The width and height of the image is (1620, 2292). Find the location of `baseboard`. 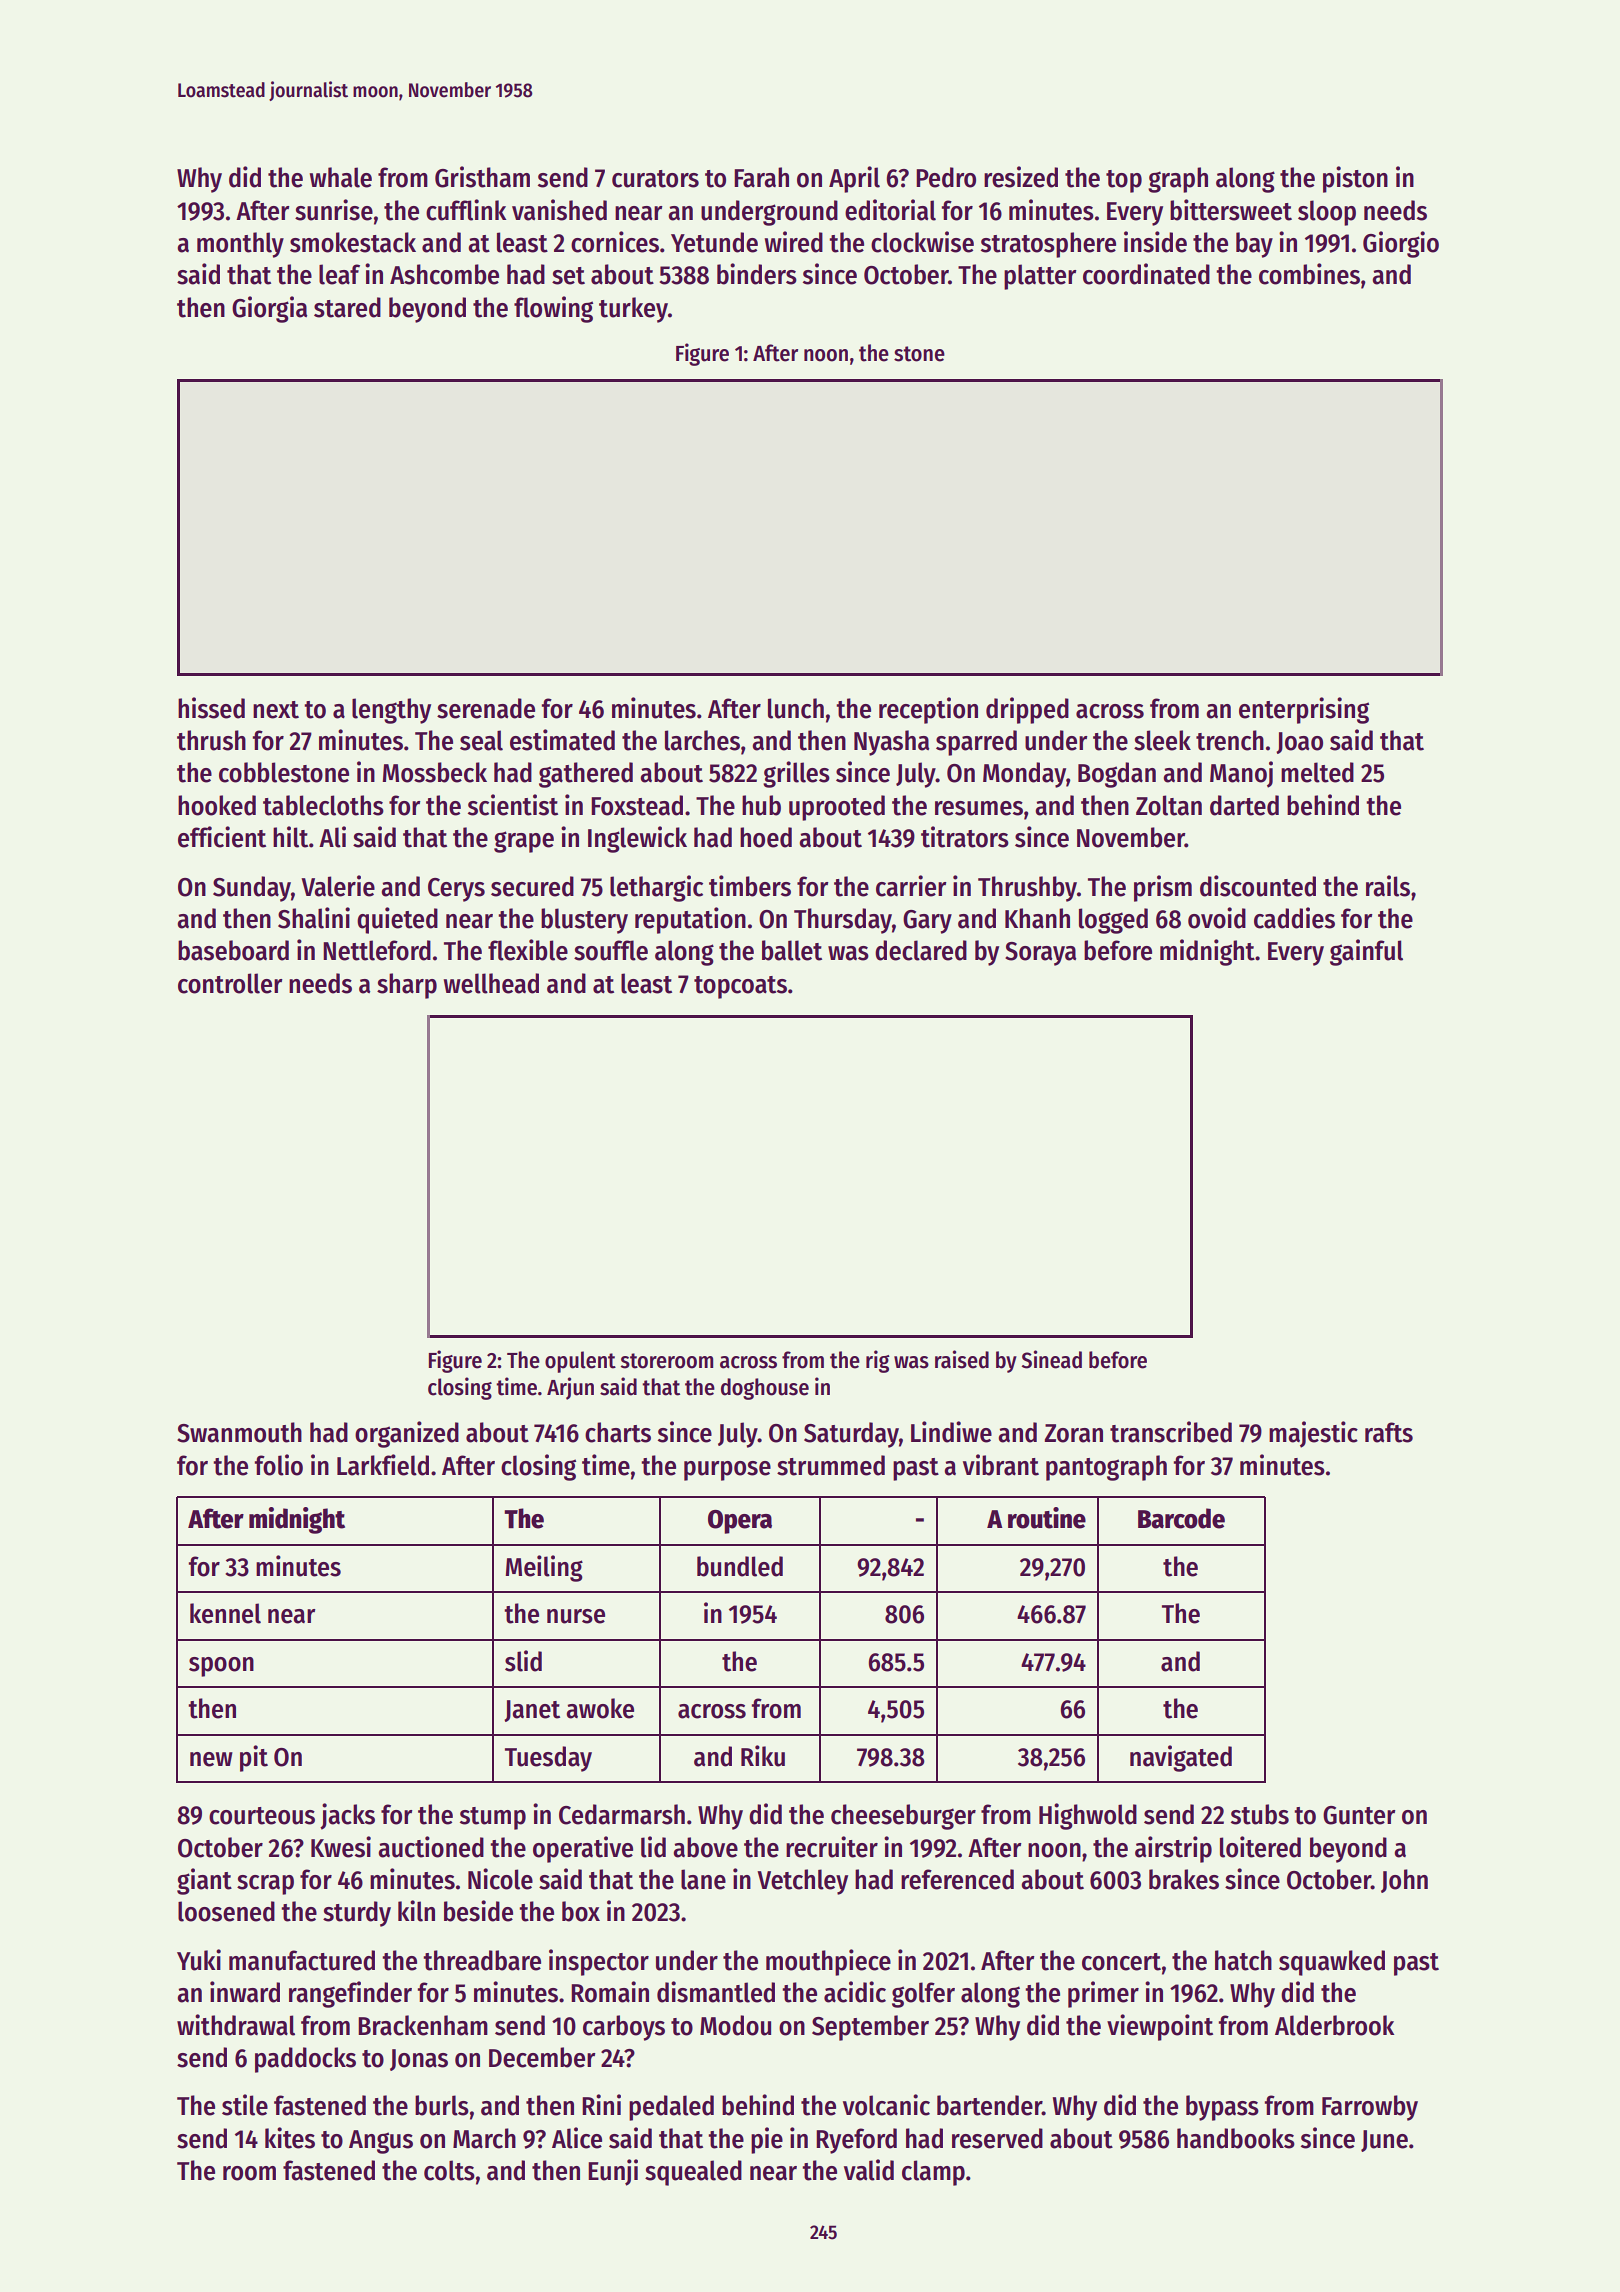

baseboard is located at coordinates (233, 950).
